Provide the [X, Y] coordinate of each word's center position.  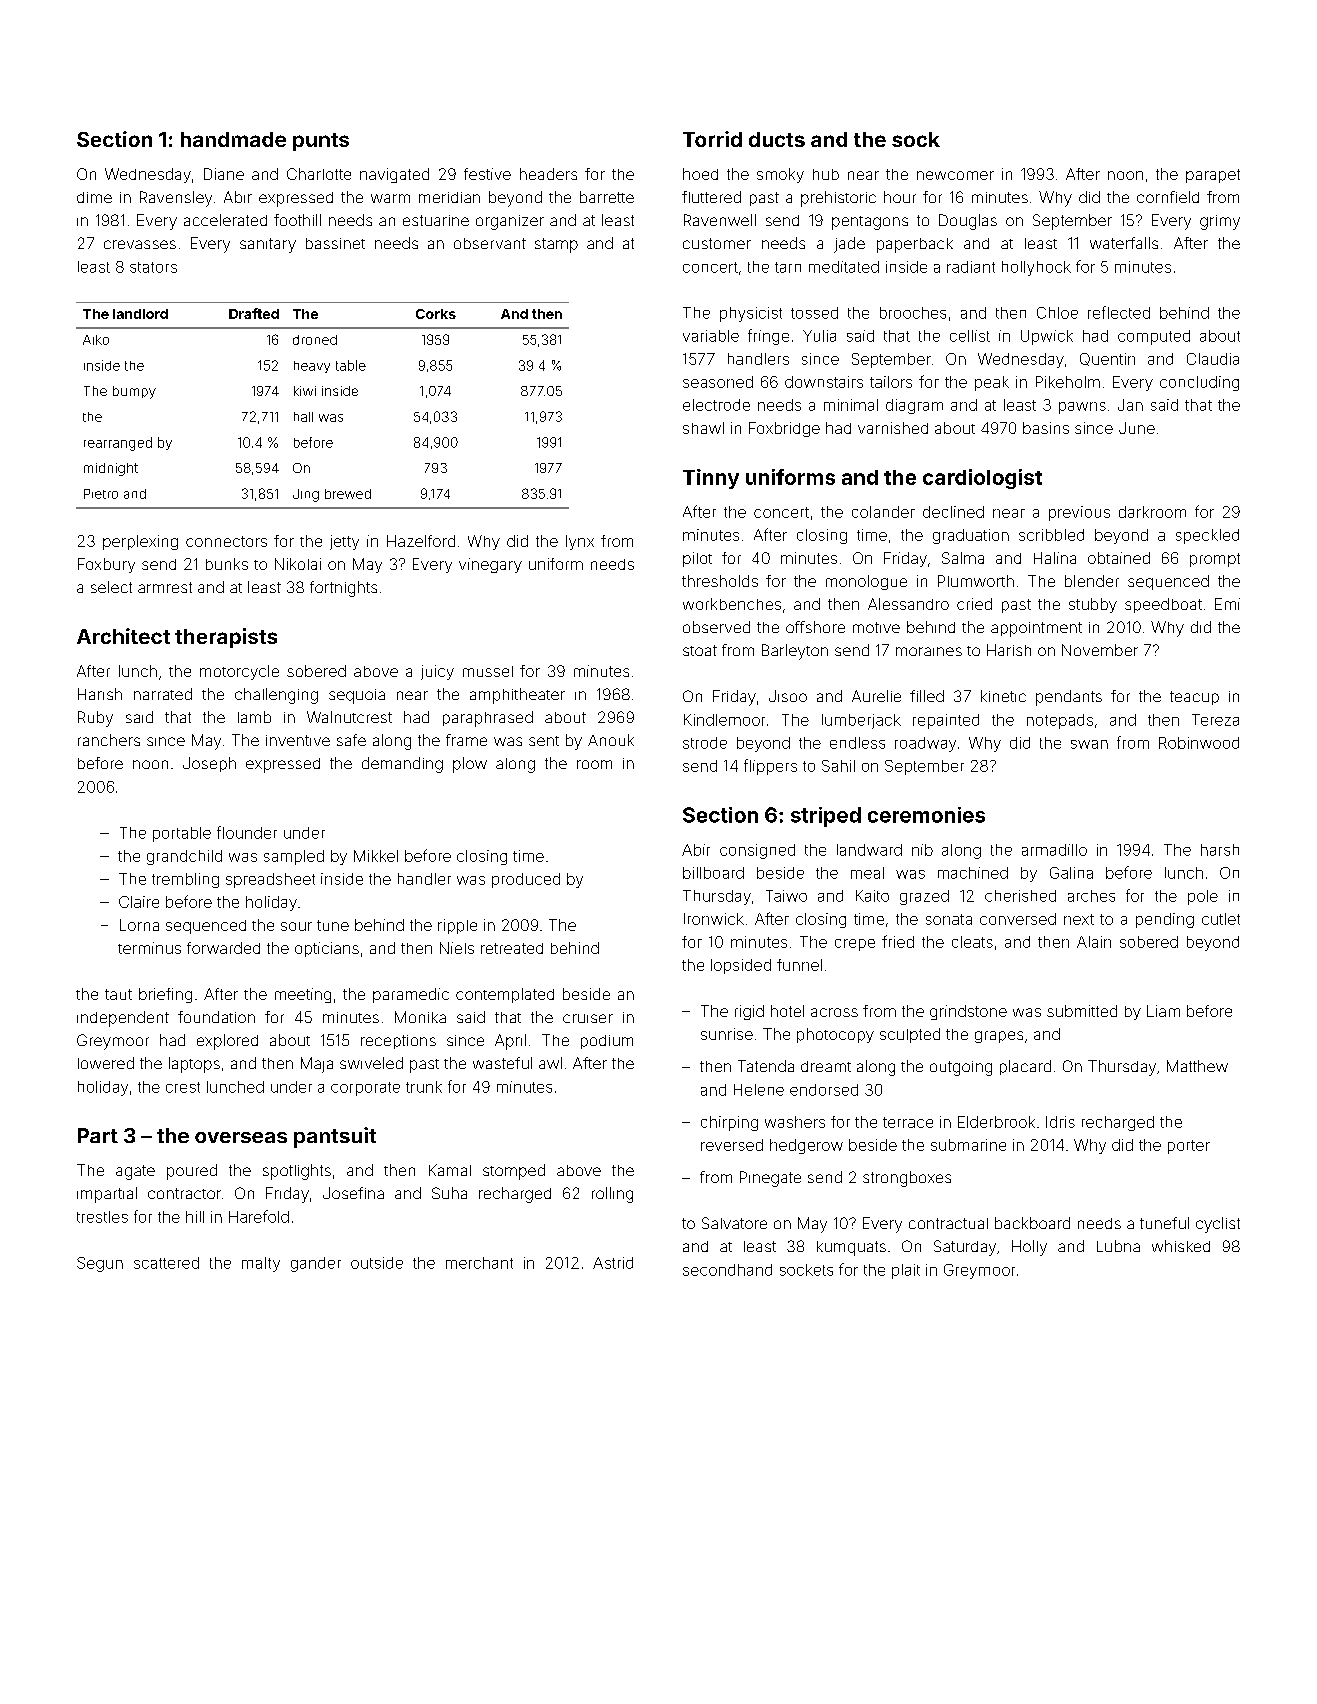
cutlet [1221, 919]
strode [705, 743]
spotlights [297, 1172]
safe [351, 740]
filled [927, 696]
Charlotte [319, 174]
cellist [970, 336]
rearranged [118, 444]
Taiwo [786, 896]
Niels [457, 948]
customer [717, 243]
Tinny [711, 479]
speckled [1207, 536]
